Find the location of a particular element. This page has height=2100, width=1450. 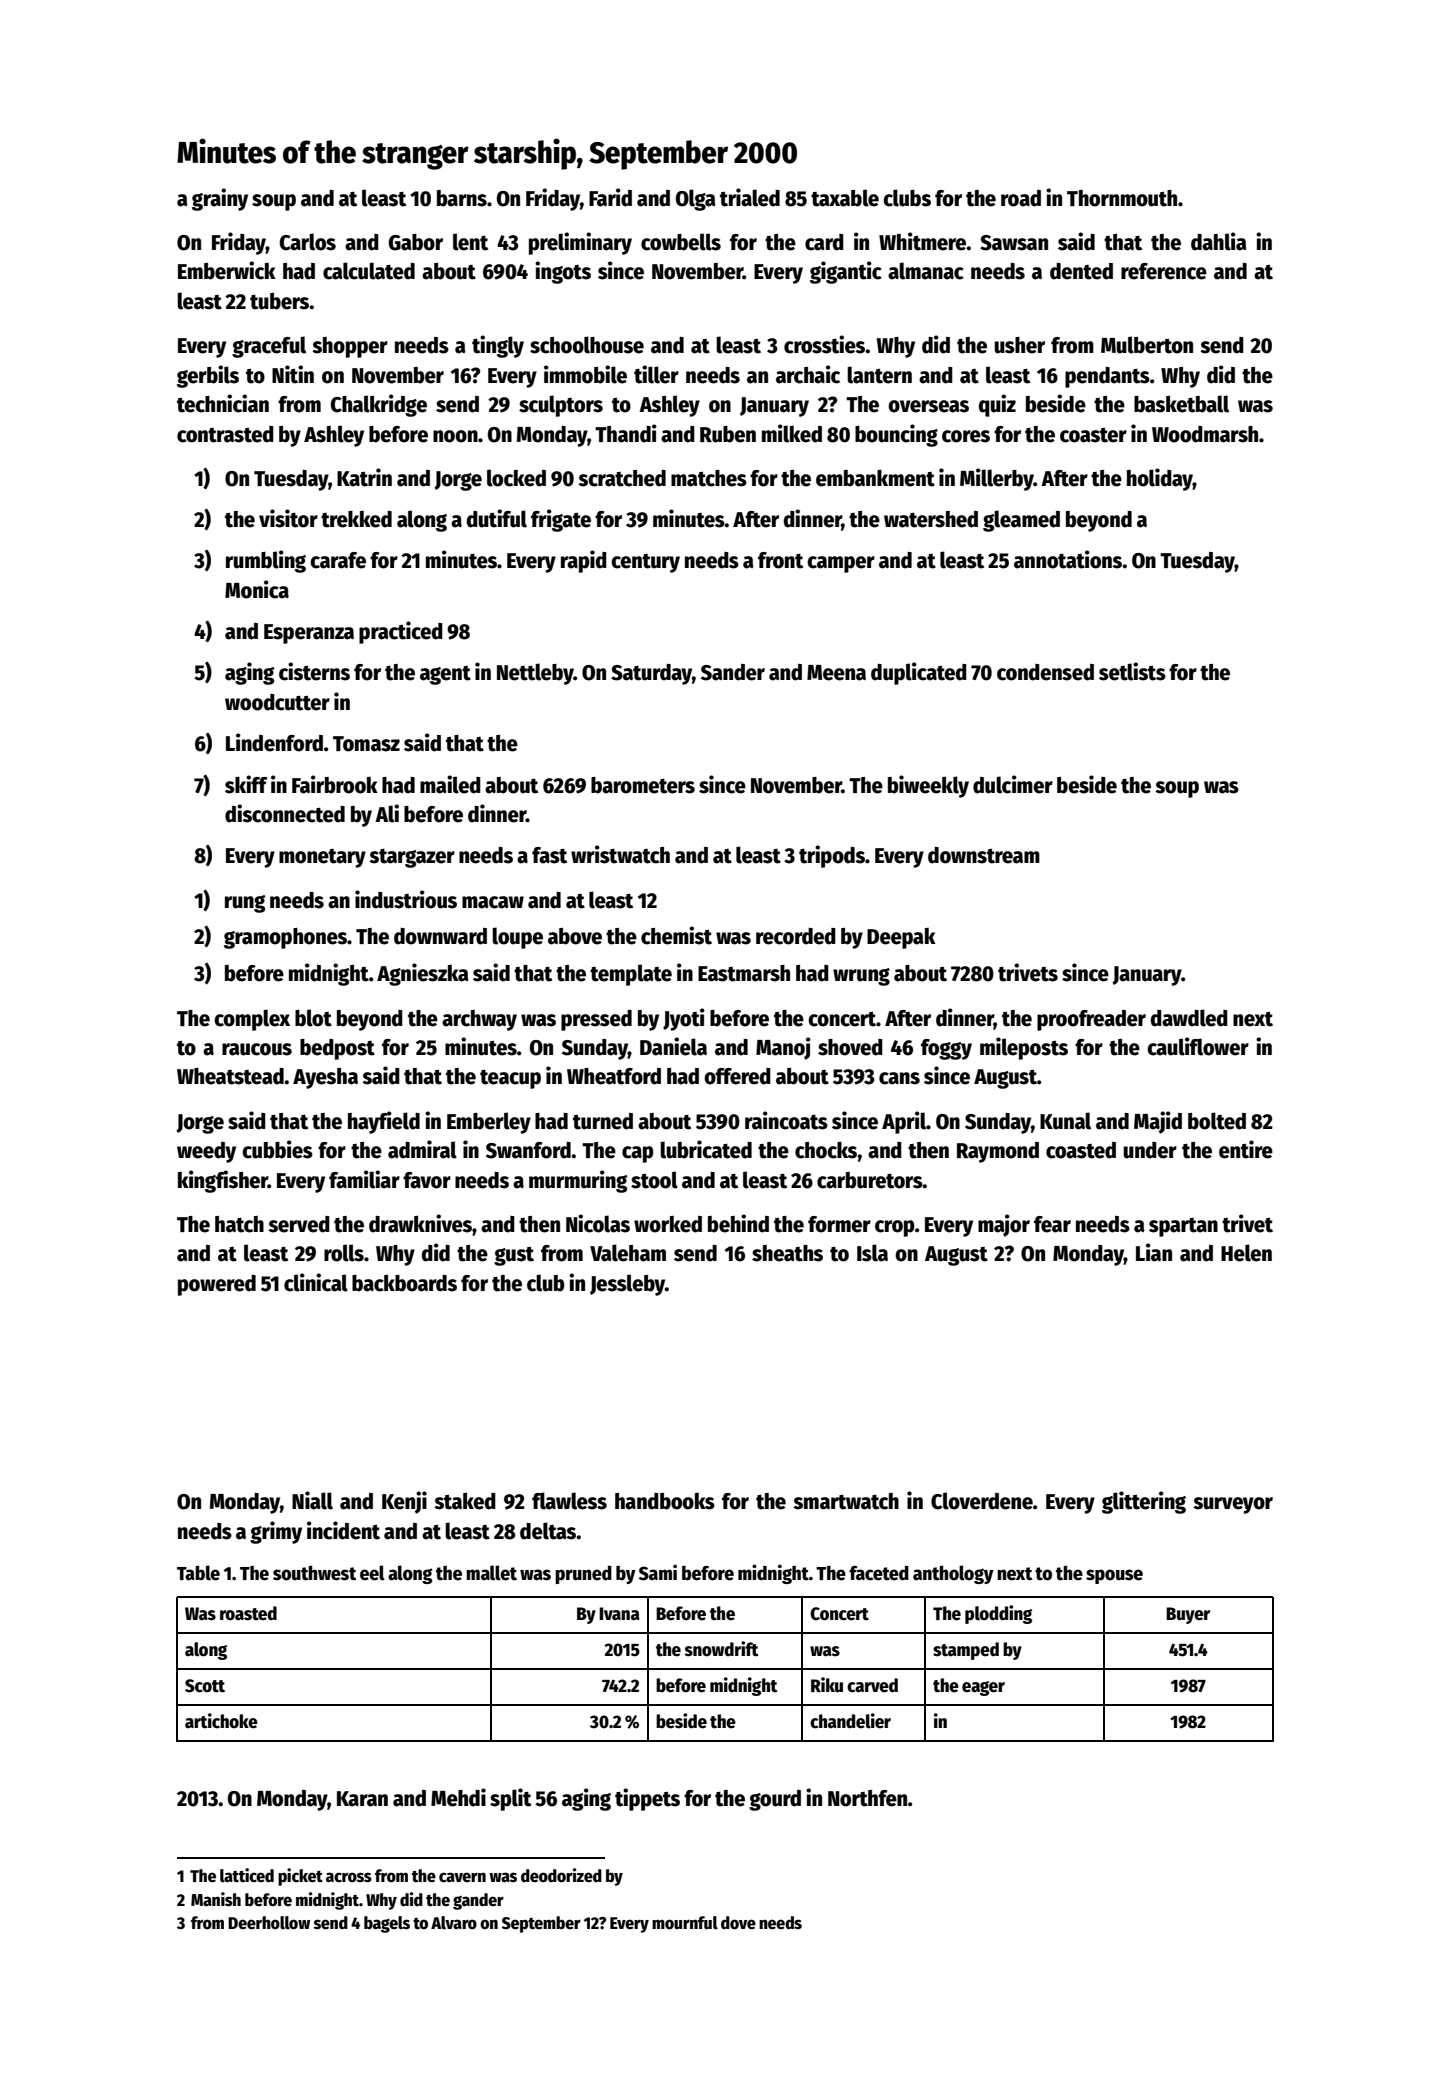

taxable is located at coordinates (845, 198).
